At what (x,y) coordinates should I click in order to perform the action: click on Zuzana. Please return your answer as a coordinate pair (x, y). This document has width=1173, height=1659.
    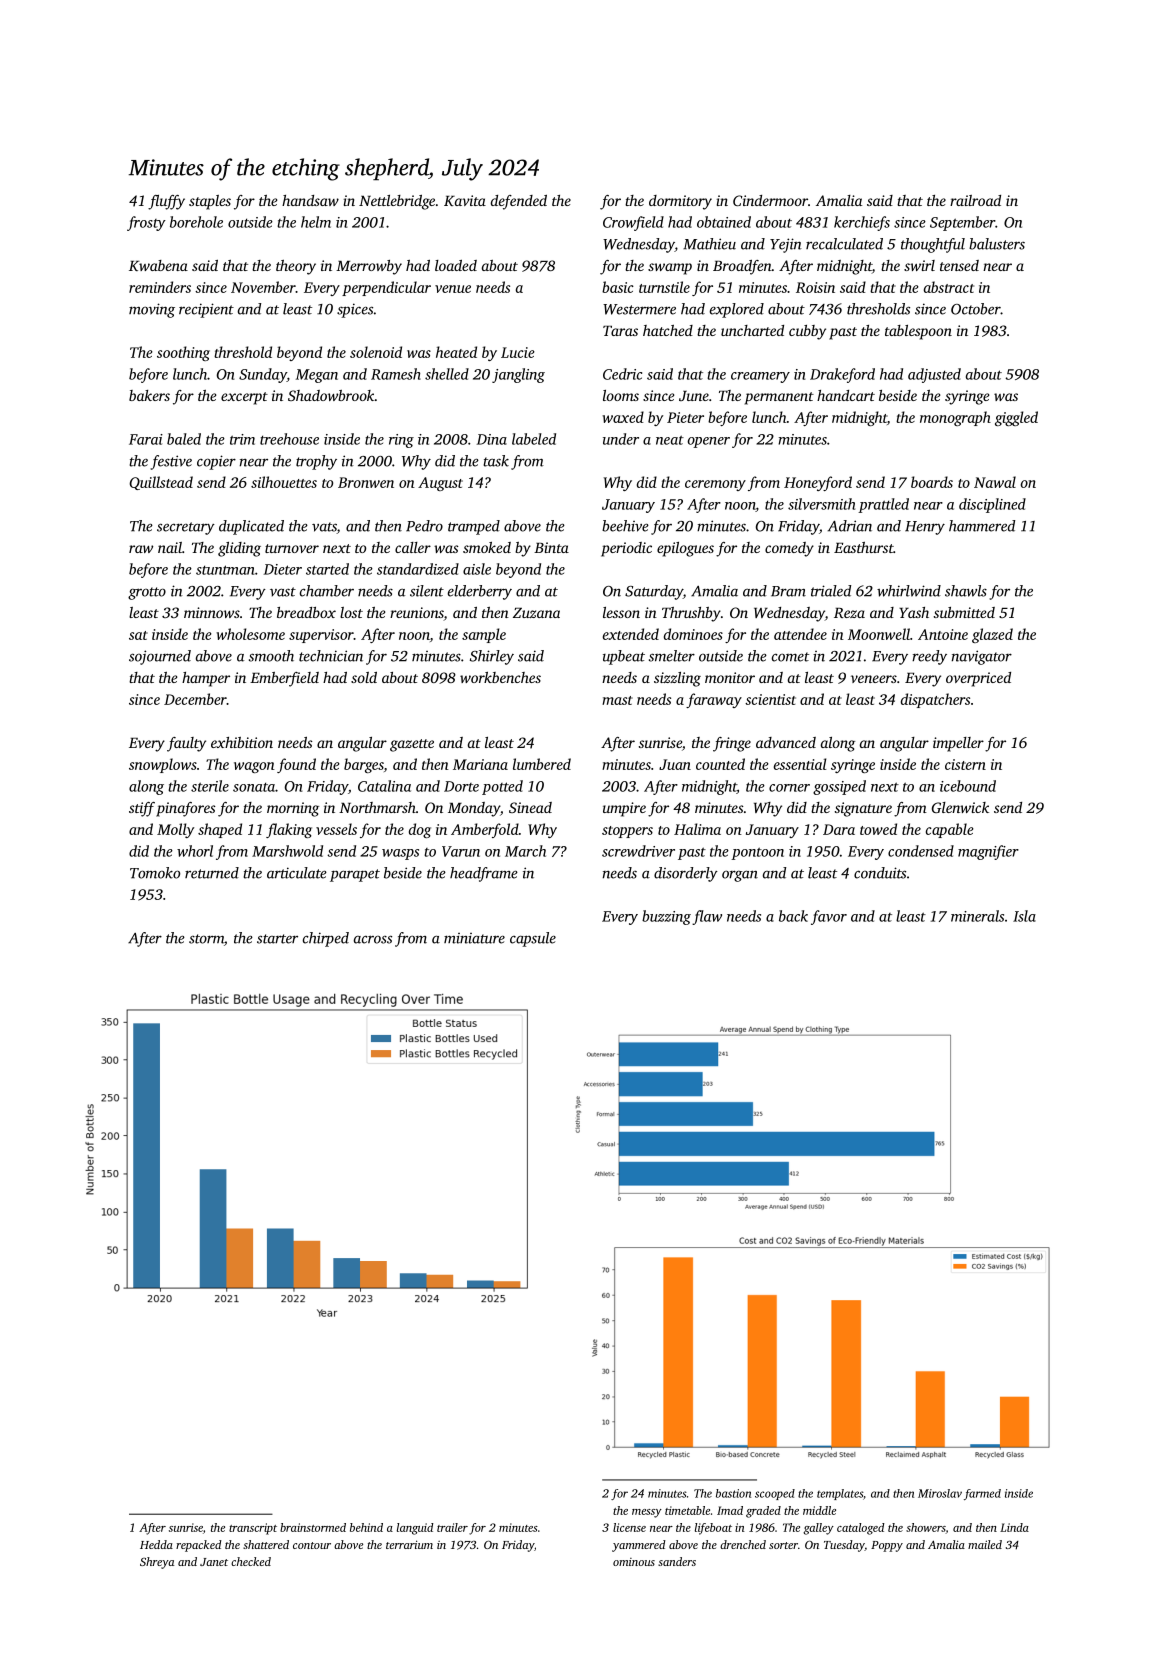
    Looking at the image, I should click on (536, 613).
